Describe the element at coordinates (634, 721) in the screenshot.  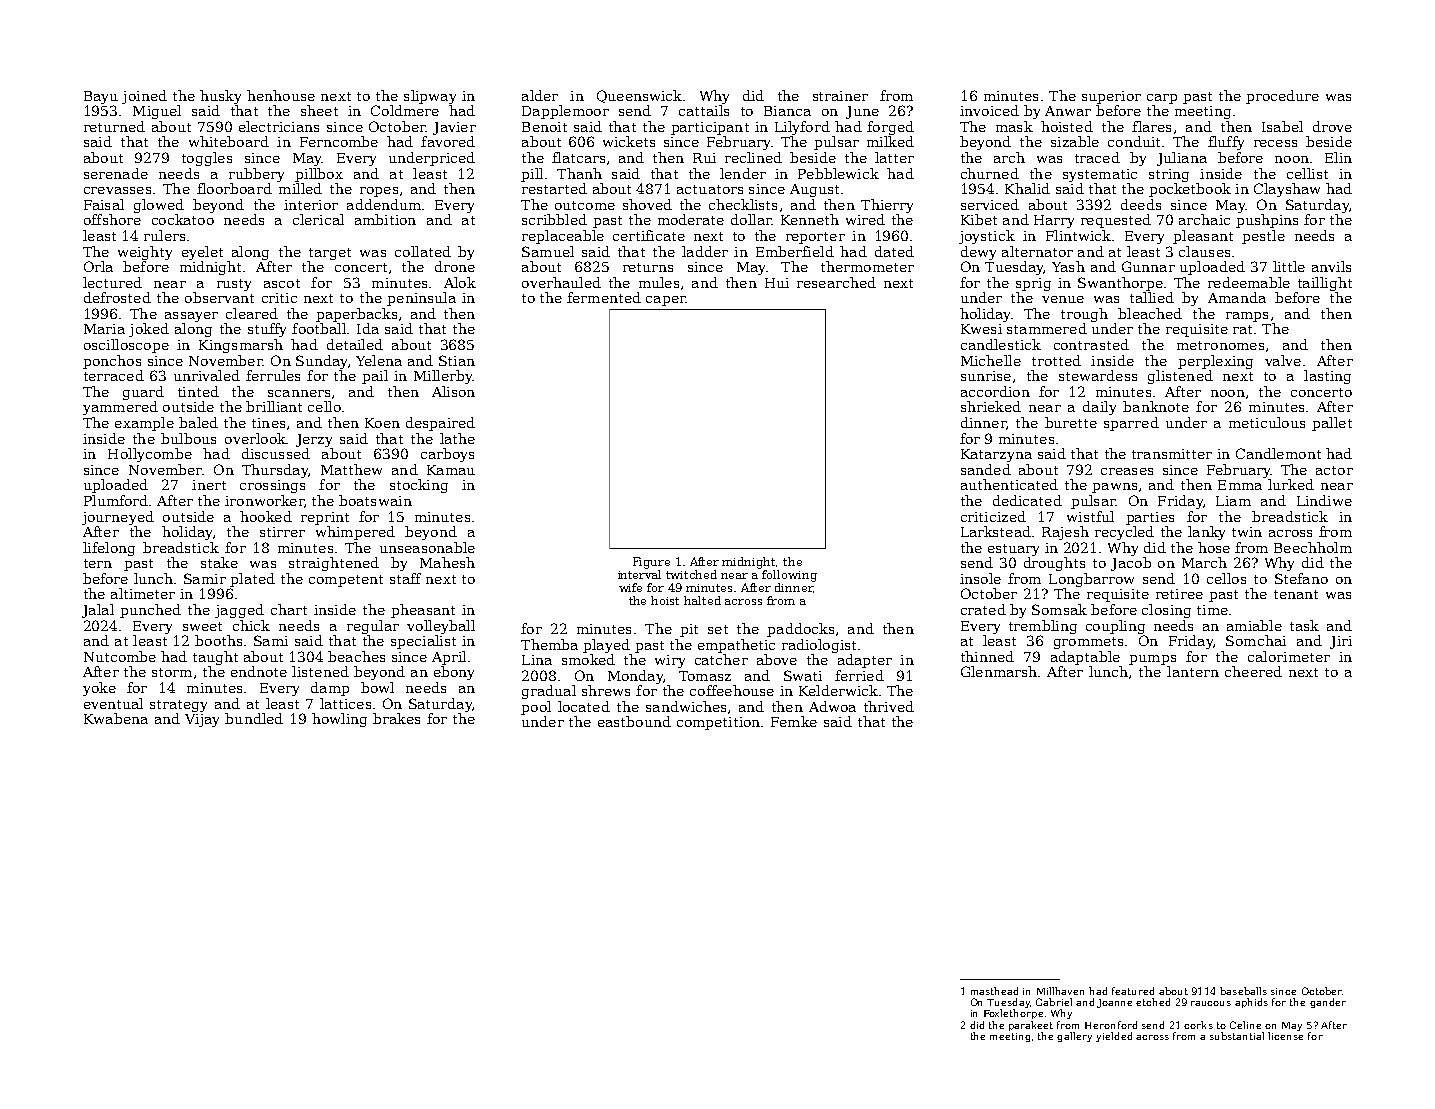
I see `eastbound` at that location.
